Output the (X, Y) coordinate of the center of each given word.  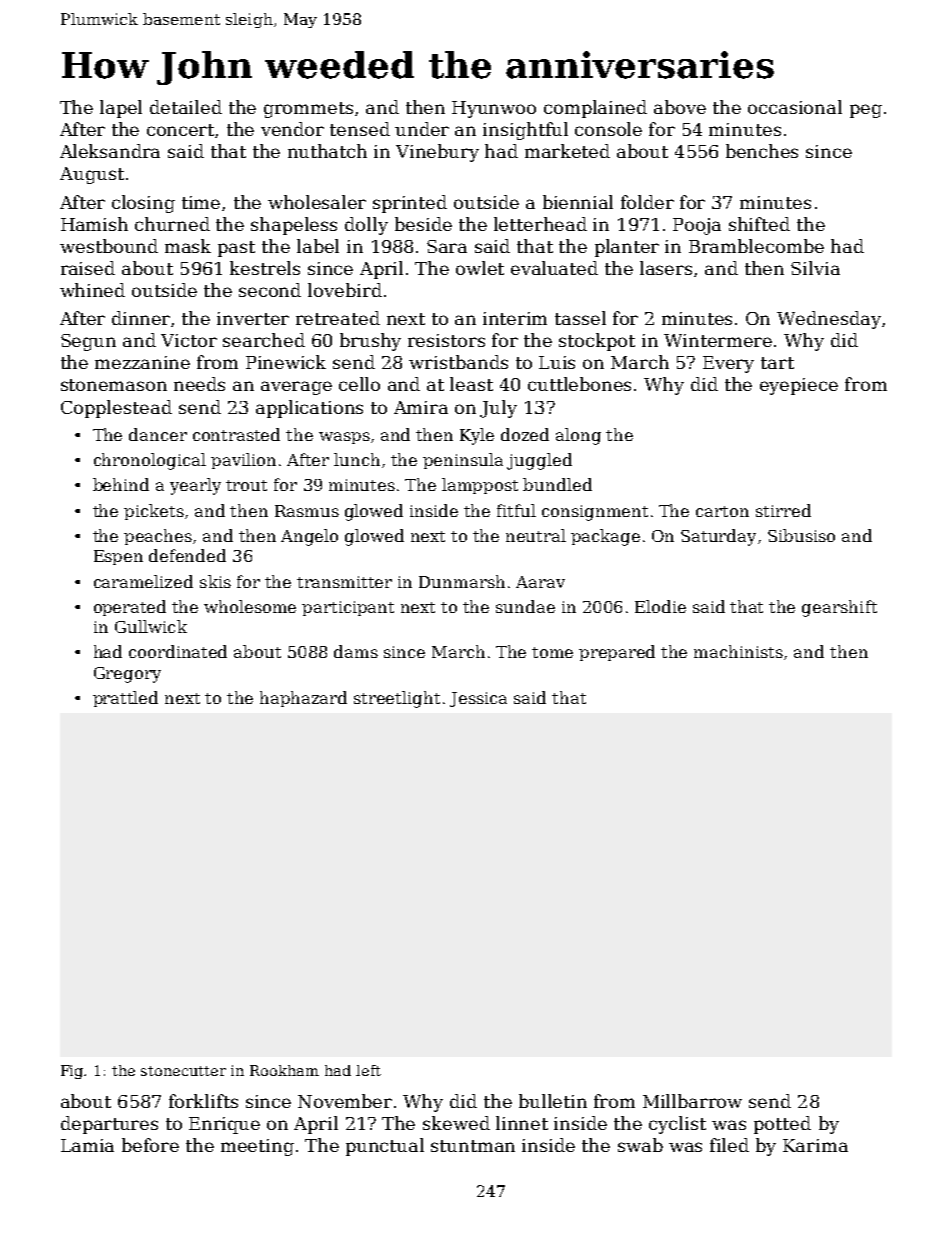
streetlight (397, 699)
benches (762, 151)
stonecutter (183, 1071)
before (150, 1145)
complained (595, 109)
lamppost (480, 486)
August (92, 175)
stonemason (114, 385)
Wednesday (829, 320)
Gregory (127, 675)
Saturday (718, 537)
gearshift (839, 608)
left (368, 1070)
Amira (421, 407)
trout (246, 485)
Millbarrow (692, 1101)
